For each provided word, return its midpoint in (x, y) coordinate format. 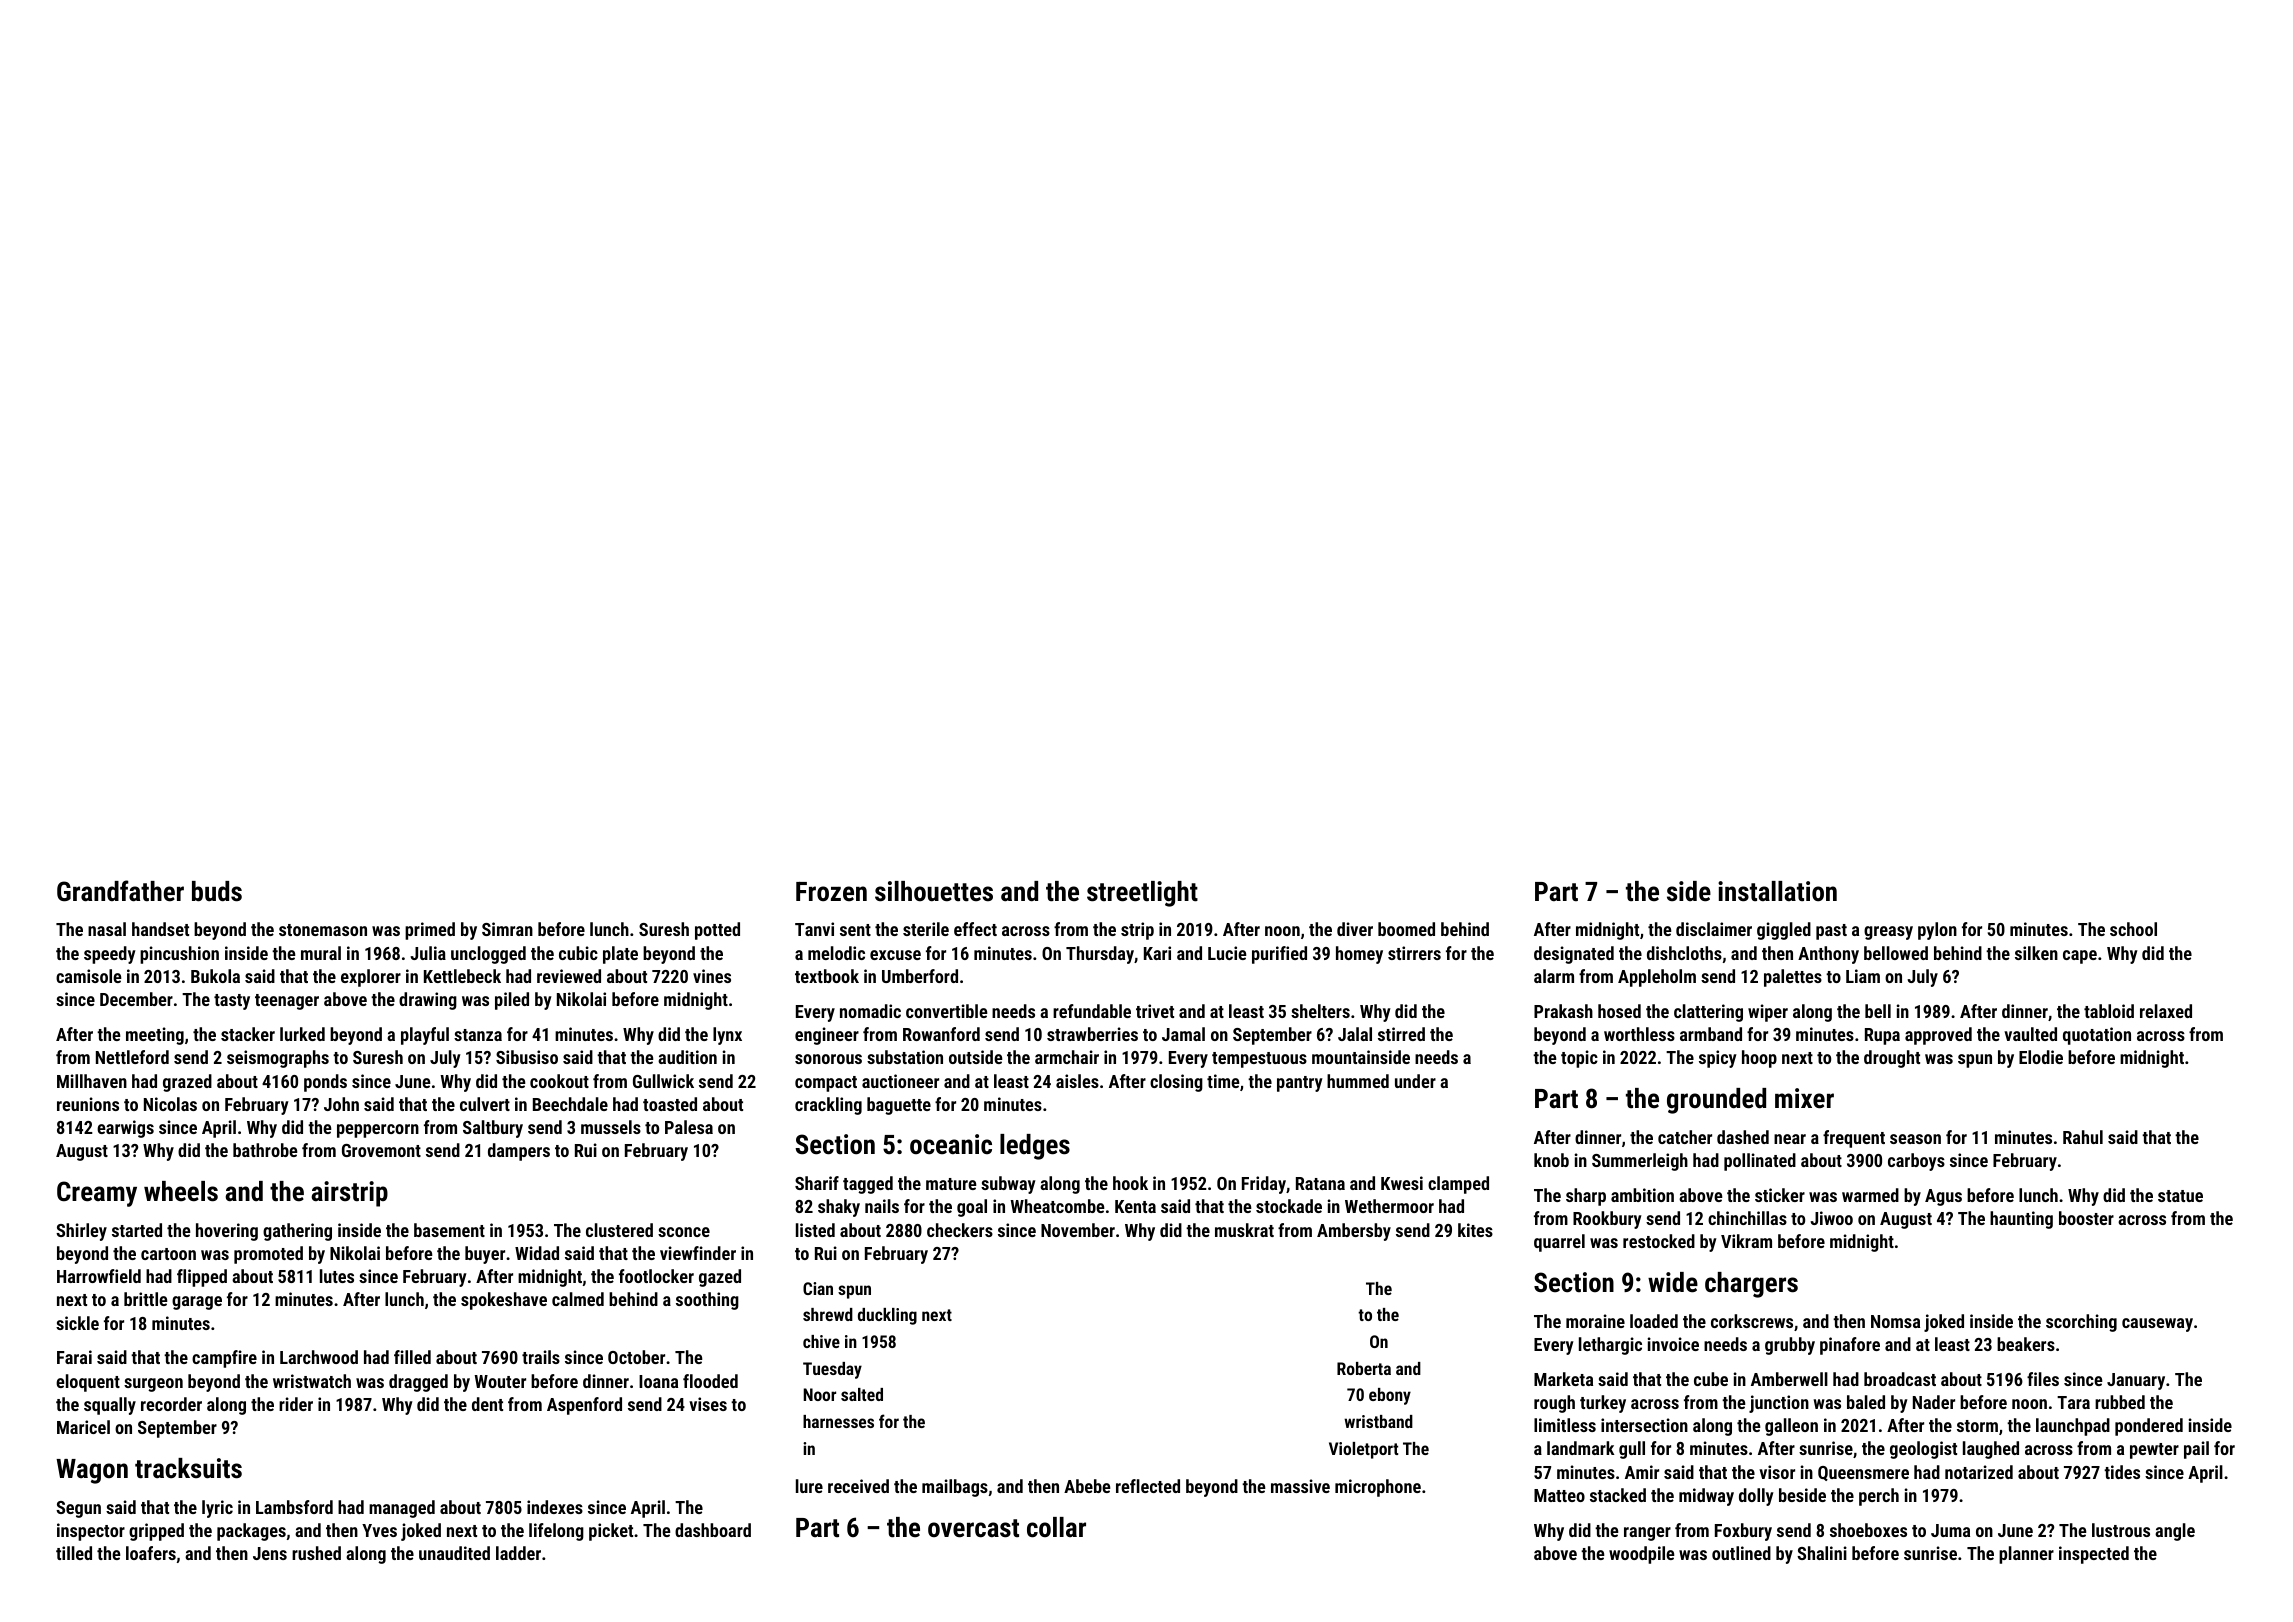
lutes (337, 1276)
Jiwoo (1831, 1218)
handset (160, 929)
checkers (960, 1230)
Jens (270, 1553)
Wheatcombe (1057, 1206)
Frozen (831, 892)
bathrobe (265, 1150)
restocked (1659, 1241)
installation (1777, 891)
